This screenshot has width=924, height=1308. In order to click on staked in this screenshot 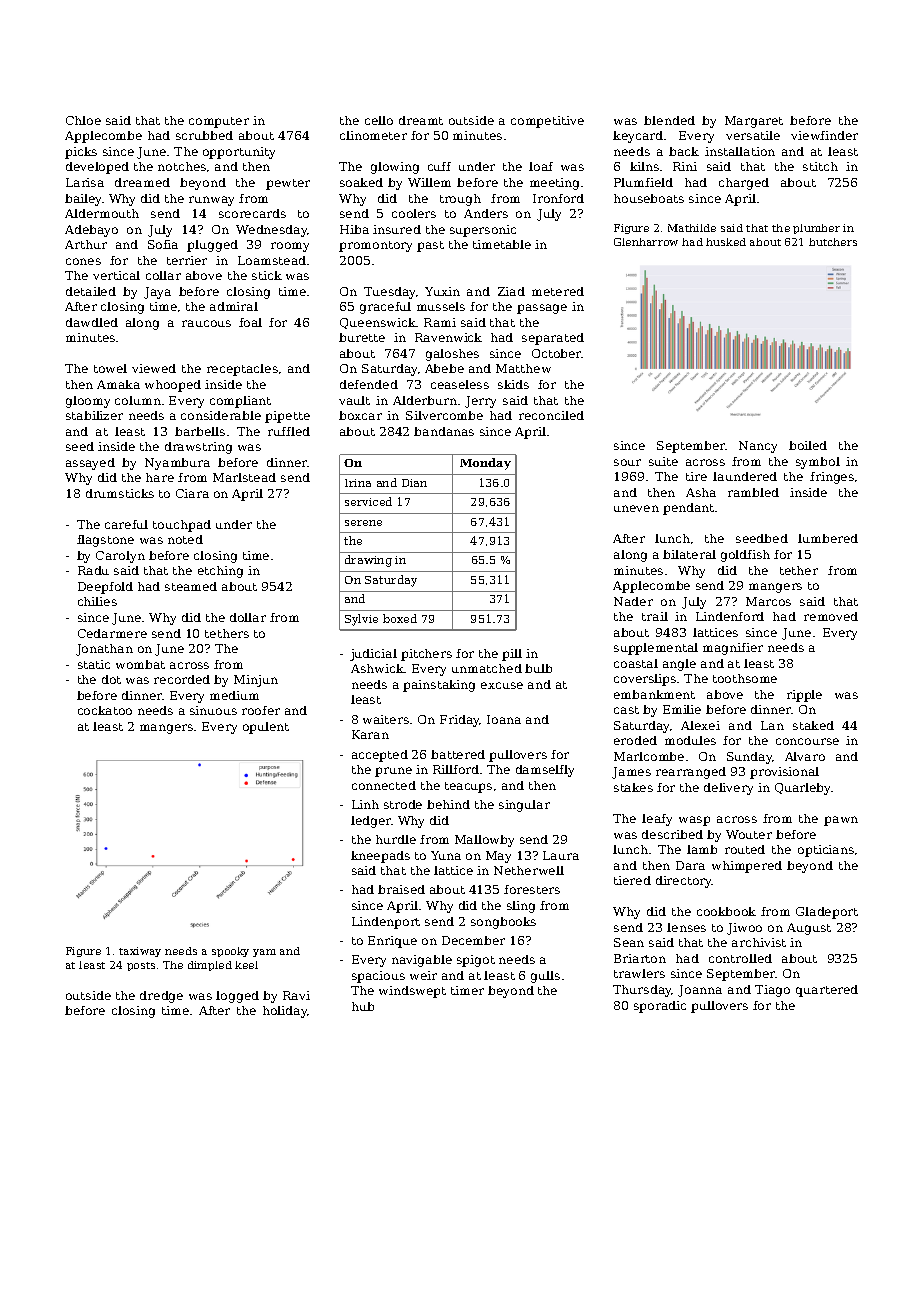, I will do `click(813, 725)`.
